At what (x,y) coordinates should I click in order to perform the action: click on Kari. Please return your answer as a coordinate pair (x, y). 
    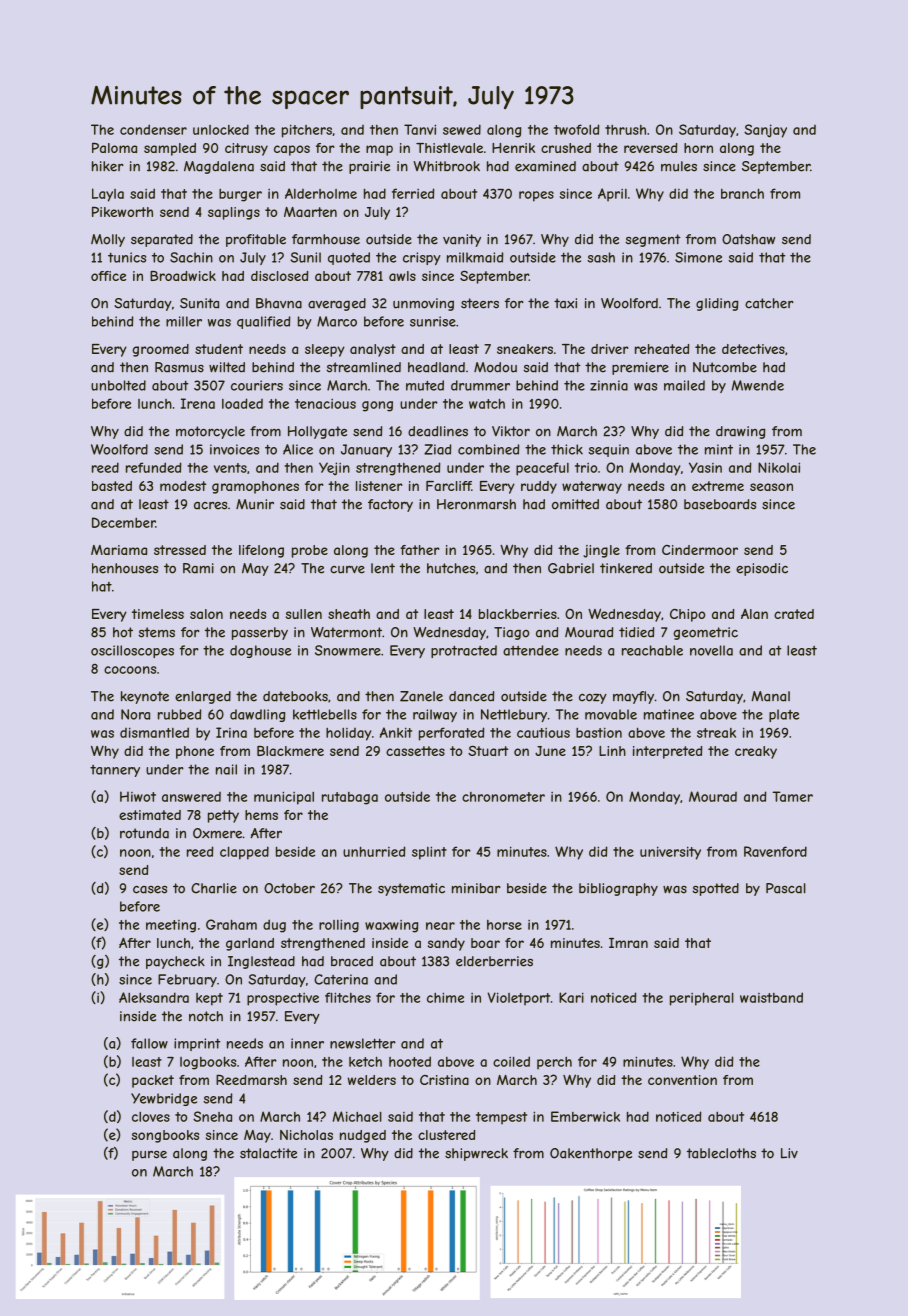
    Looking at the image, I should click on (571, 997).
